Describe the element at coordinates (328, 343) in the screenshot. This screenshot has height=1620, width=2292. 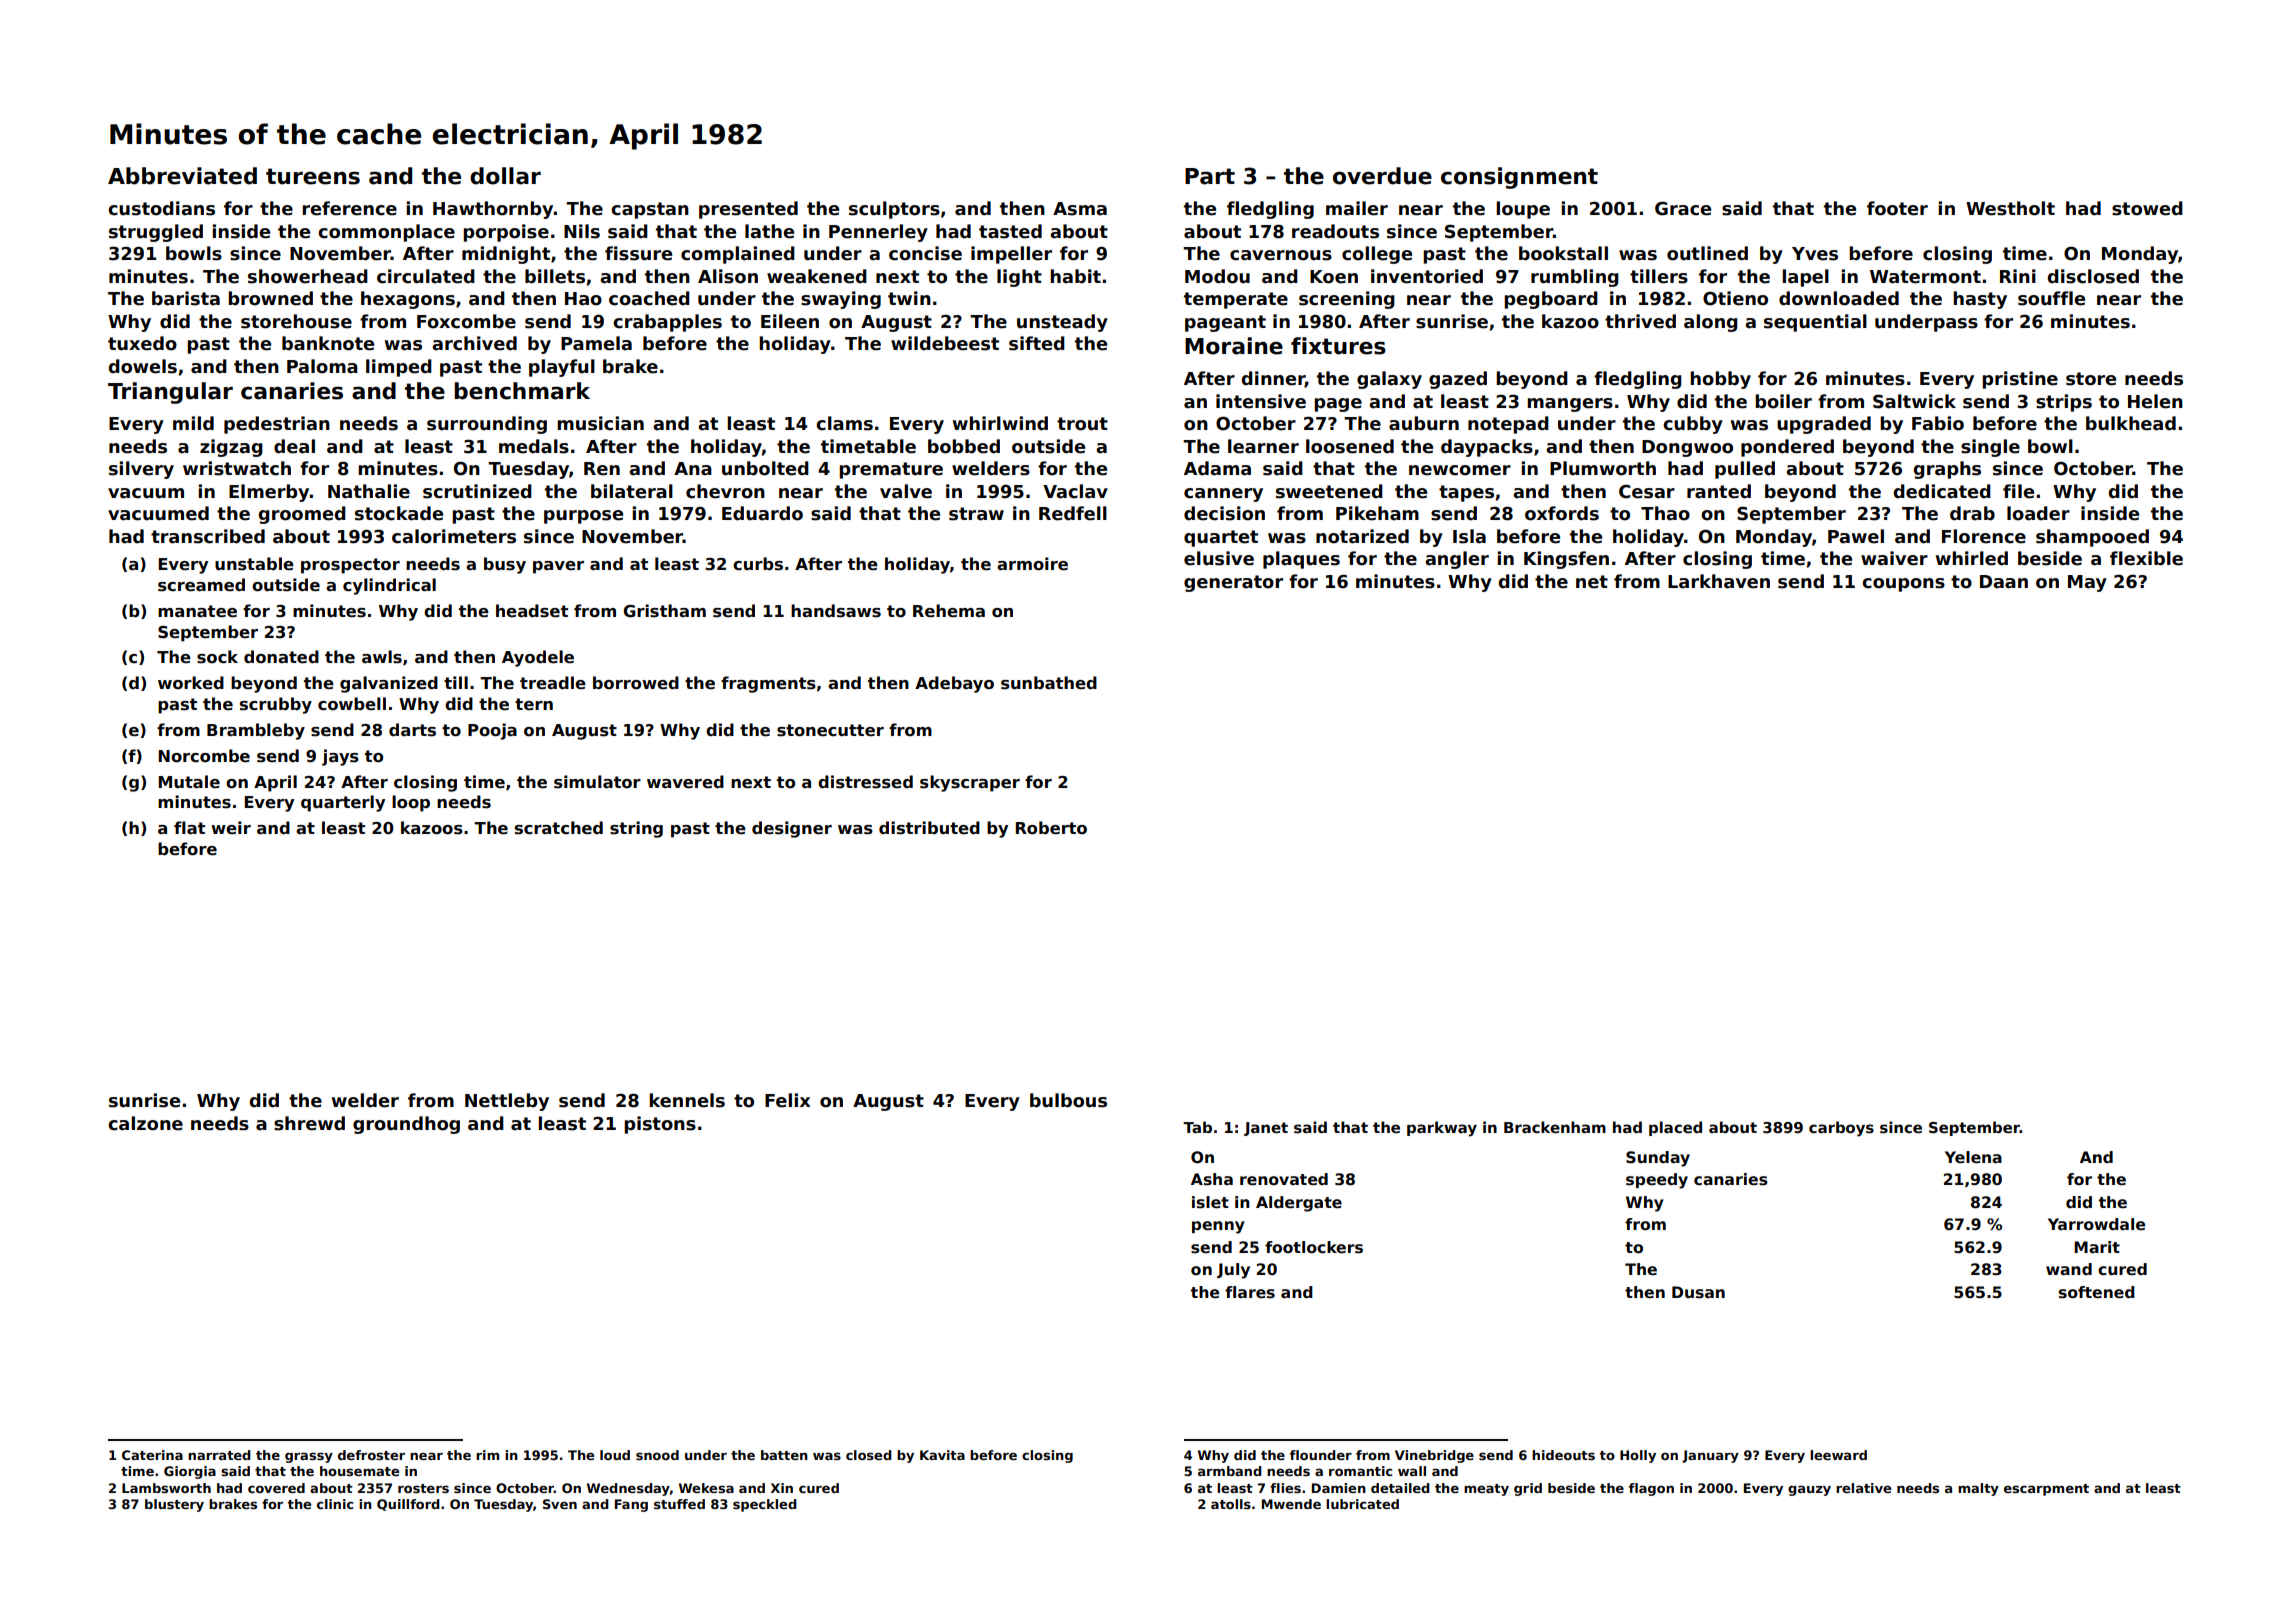
I see `banknote` at that location.
